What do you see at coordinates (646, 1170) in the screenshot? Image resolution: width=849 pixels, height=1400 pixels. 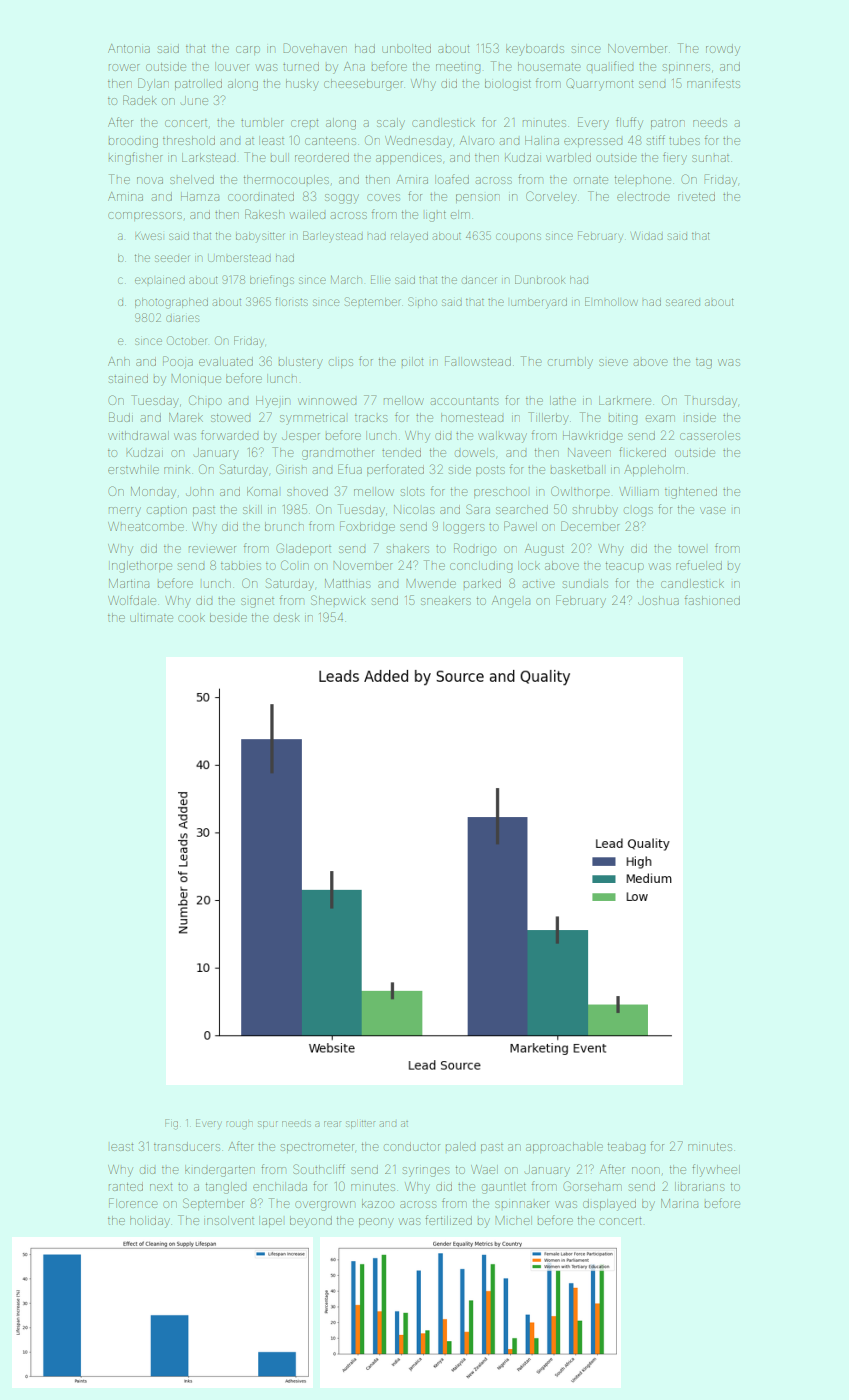 I see `noon` at bounding box center [646, 1170].
